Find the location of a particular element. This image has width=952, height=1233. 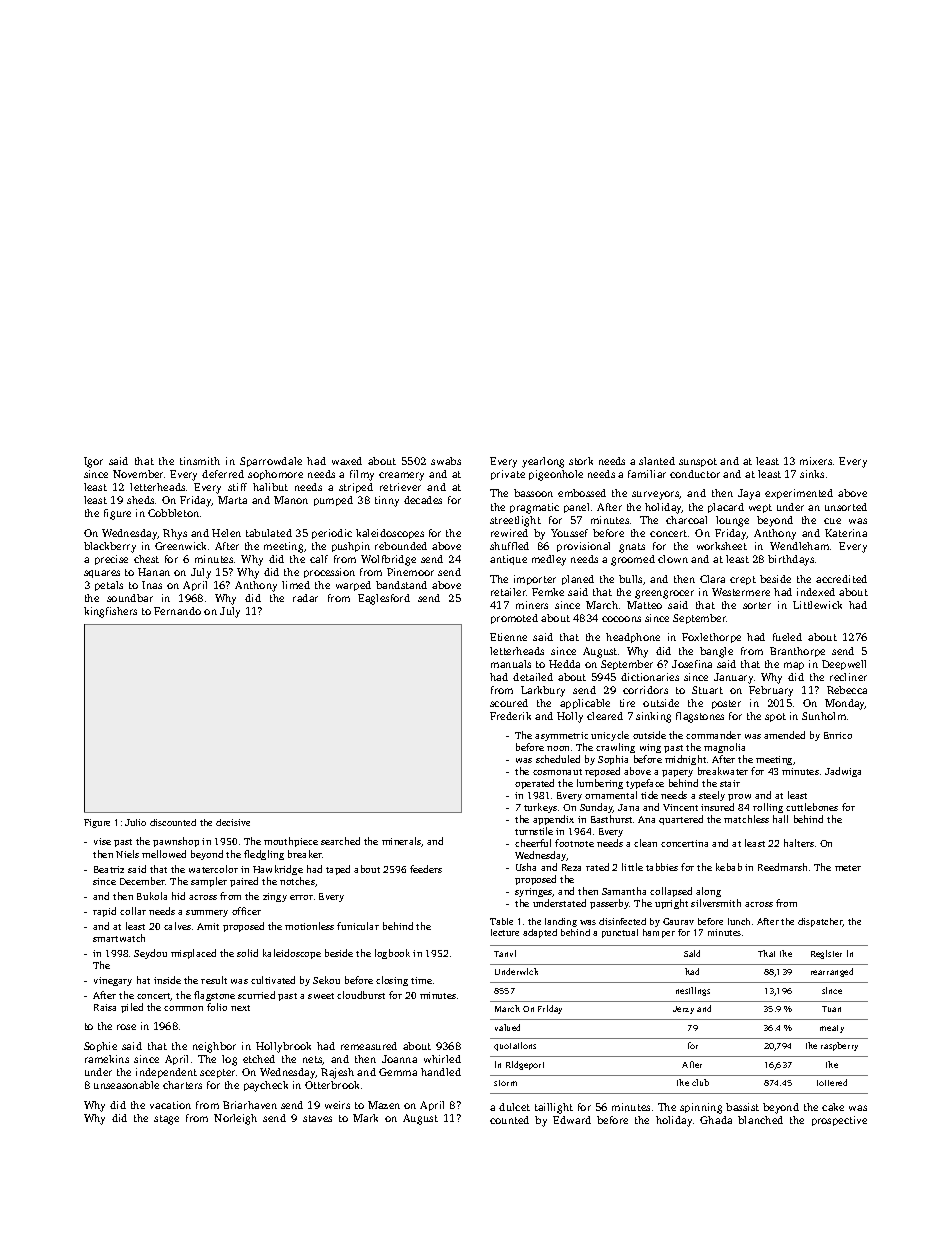

Eaglesford is located at coordinates (384, 599).
